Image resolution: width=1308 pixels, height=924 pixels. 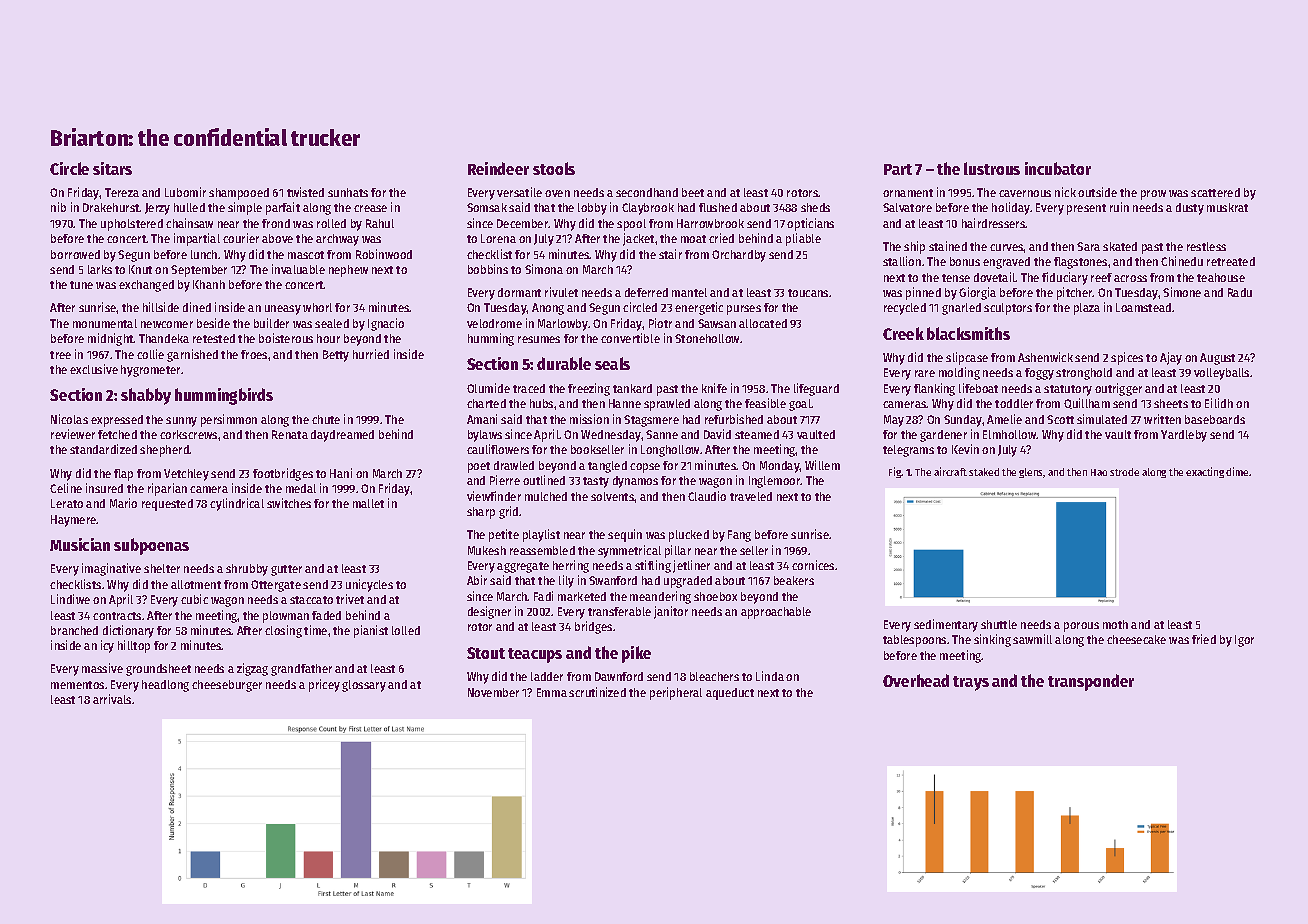 What do you see at coordinates (636, 654) in the screenshot?
I see `pike` at bounding box center [636, 654].
